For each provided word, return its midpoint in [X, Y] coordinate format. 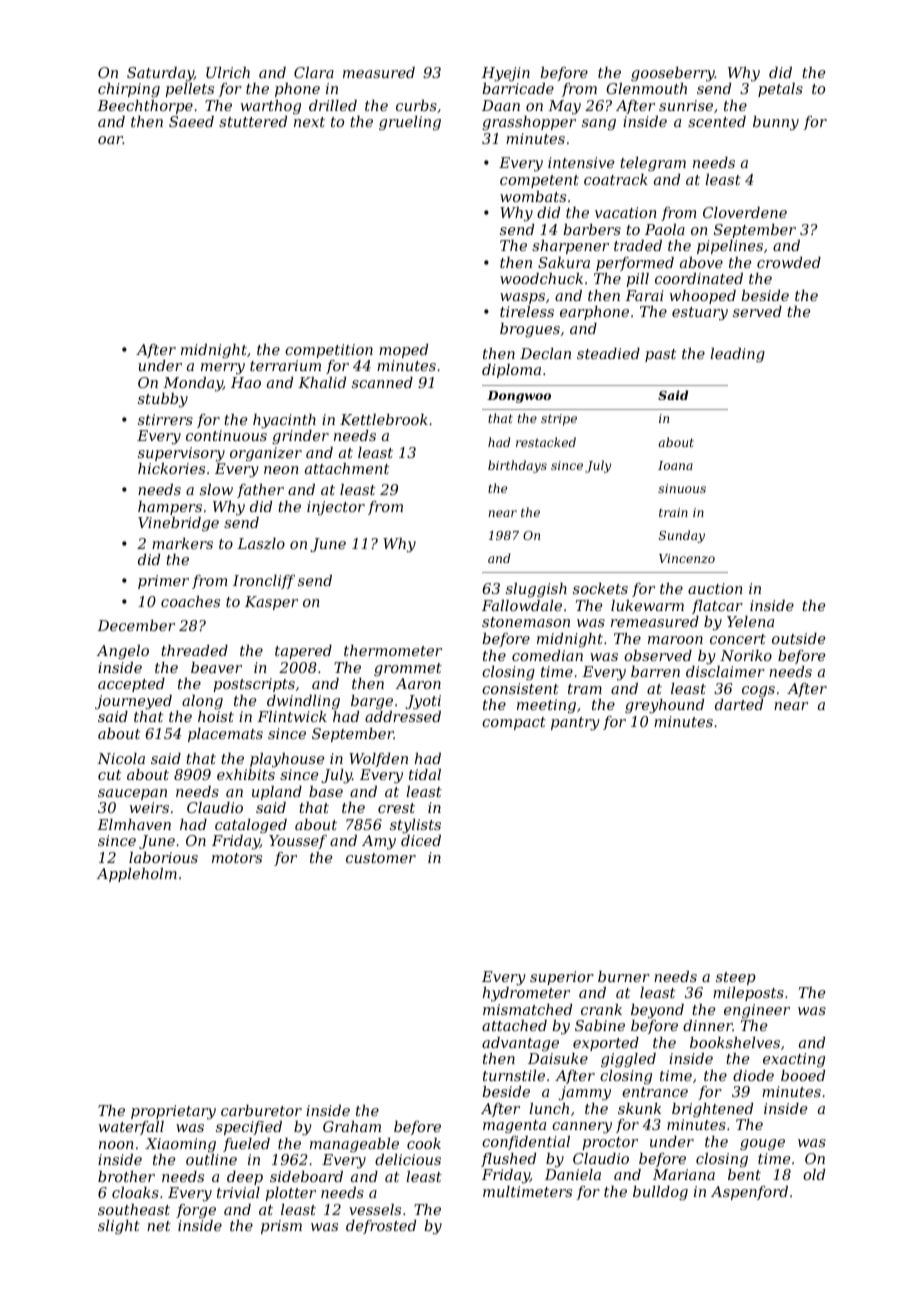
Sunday [682, 536]
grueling [410, 123]
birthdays [517, 466]
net [159, 1226]
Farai [644, 295]
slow [216, 489]
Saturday [160, 74]
